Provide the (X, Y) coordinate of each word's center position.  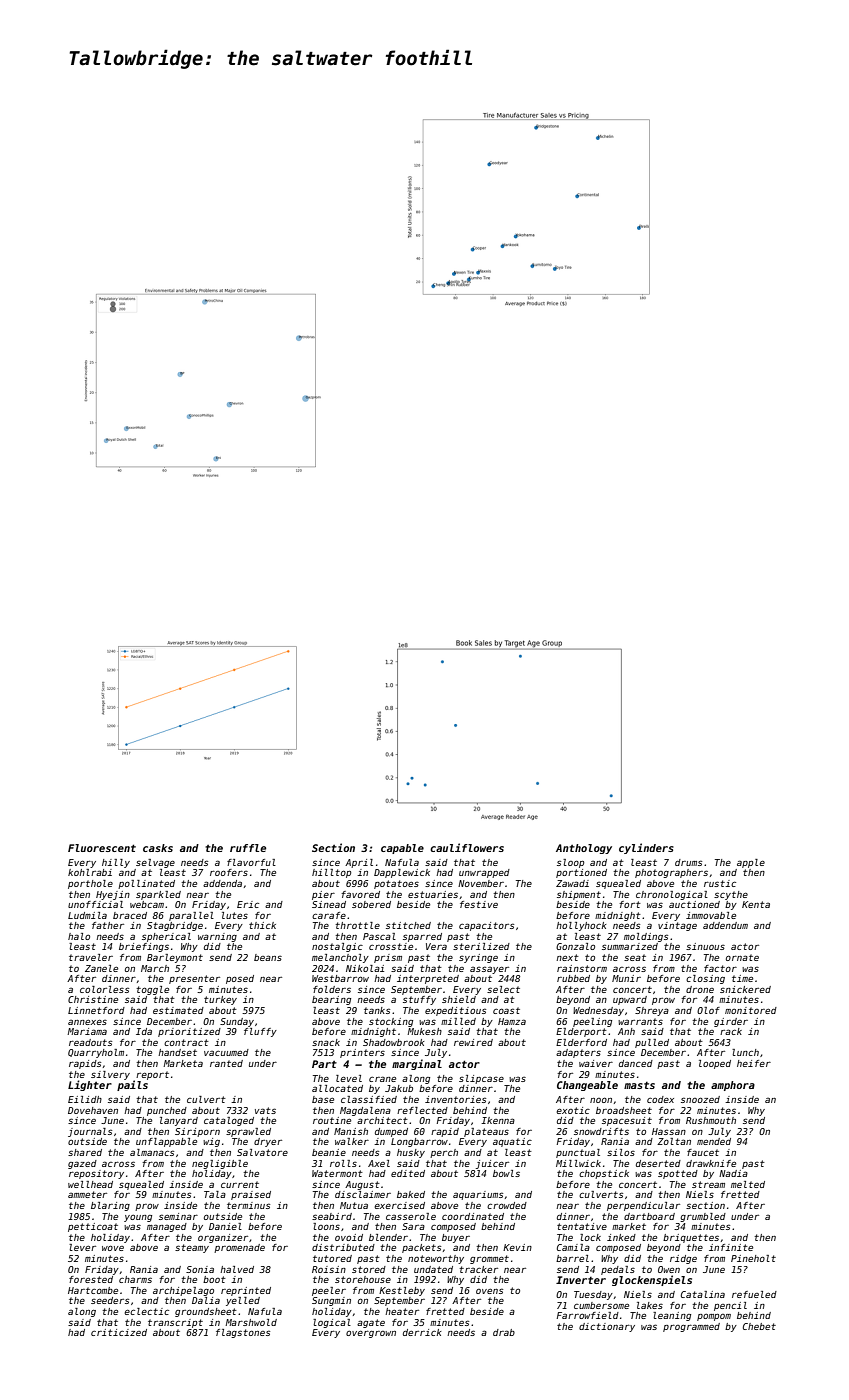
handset (177, 1052)
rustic (720, 883)
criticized (119, 1332)
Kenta (756, 904)
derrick (422, 1332)
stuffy (419, 1000)
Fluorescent (102, 848)
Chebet (759, 1326)
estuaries (433, 894)
